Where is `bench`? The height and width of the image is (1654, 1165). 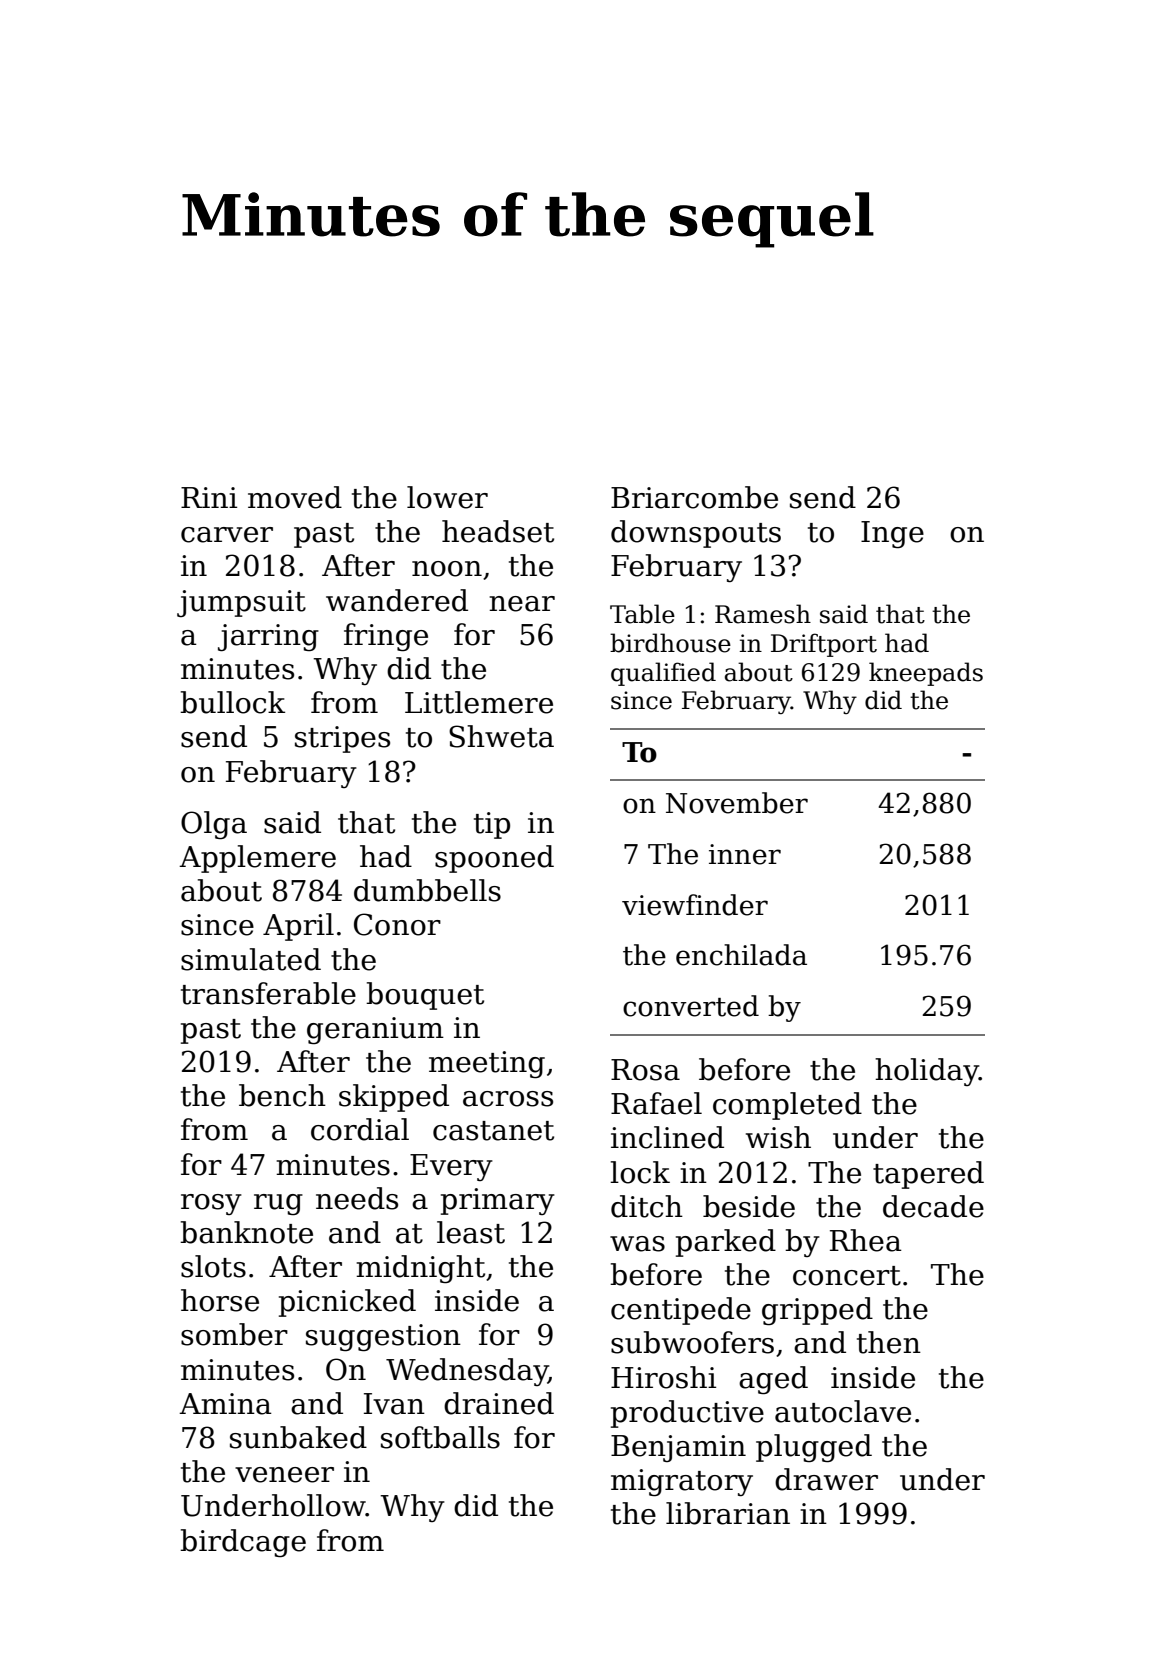 bench is located at coordinates (282, 1095).
